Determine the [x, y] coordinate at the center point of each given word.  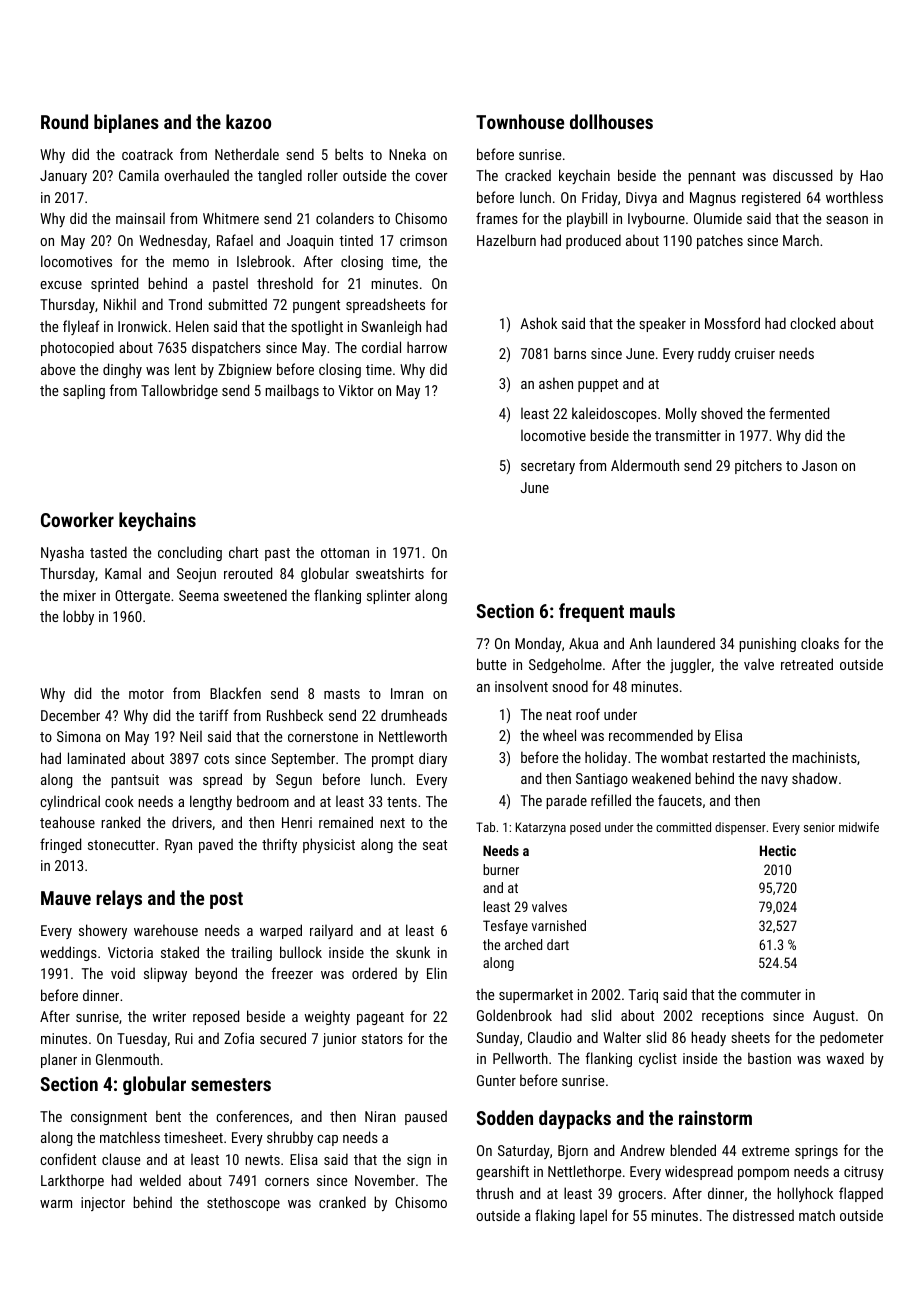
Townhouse [520, 121]
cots [216, 759]
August [834, 1017]
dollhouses [611, 121]
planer [59, 1060]
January [63, 177]
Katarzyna [541, 828]
